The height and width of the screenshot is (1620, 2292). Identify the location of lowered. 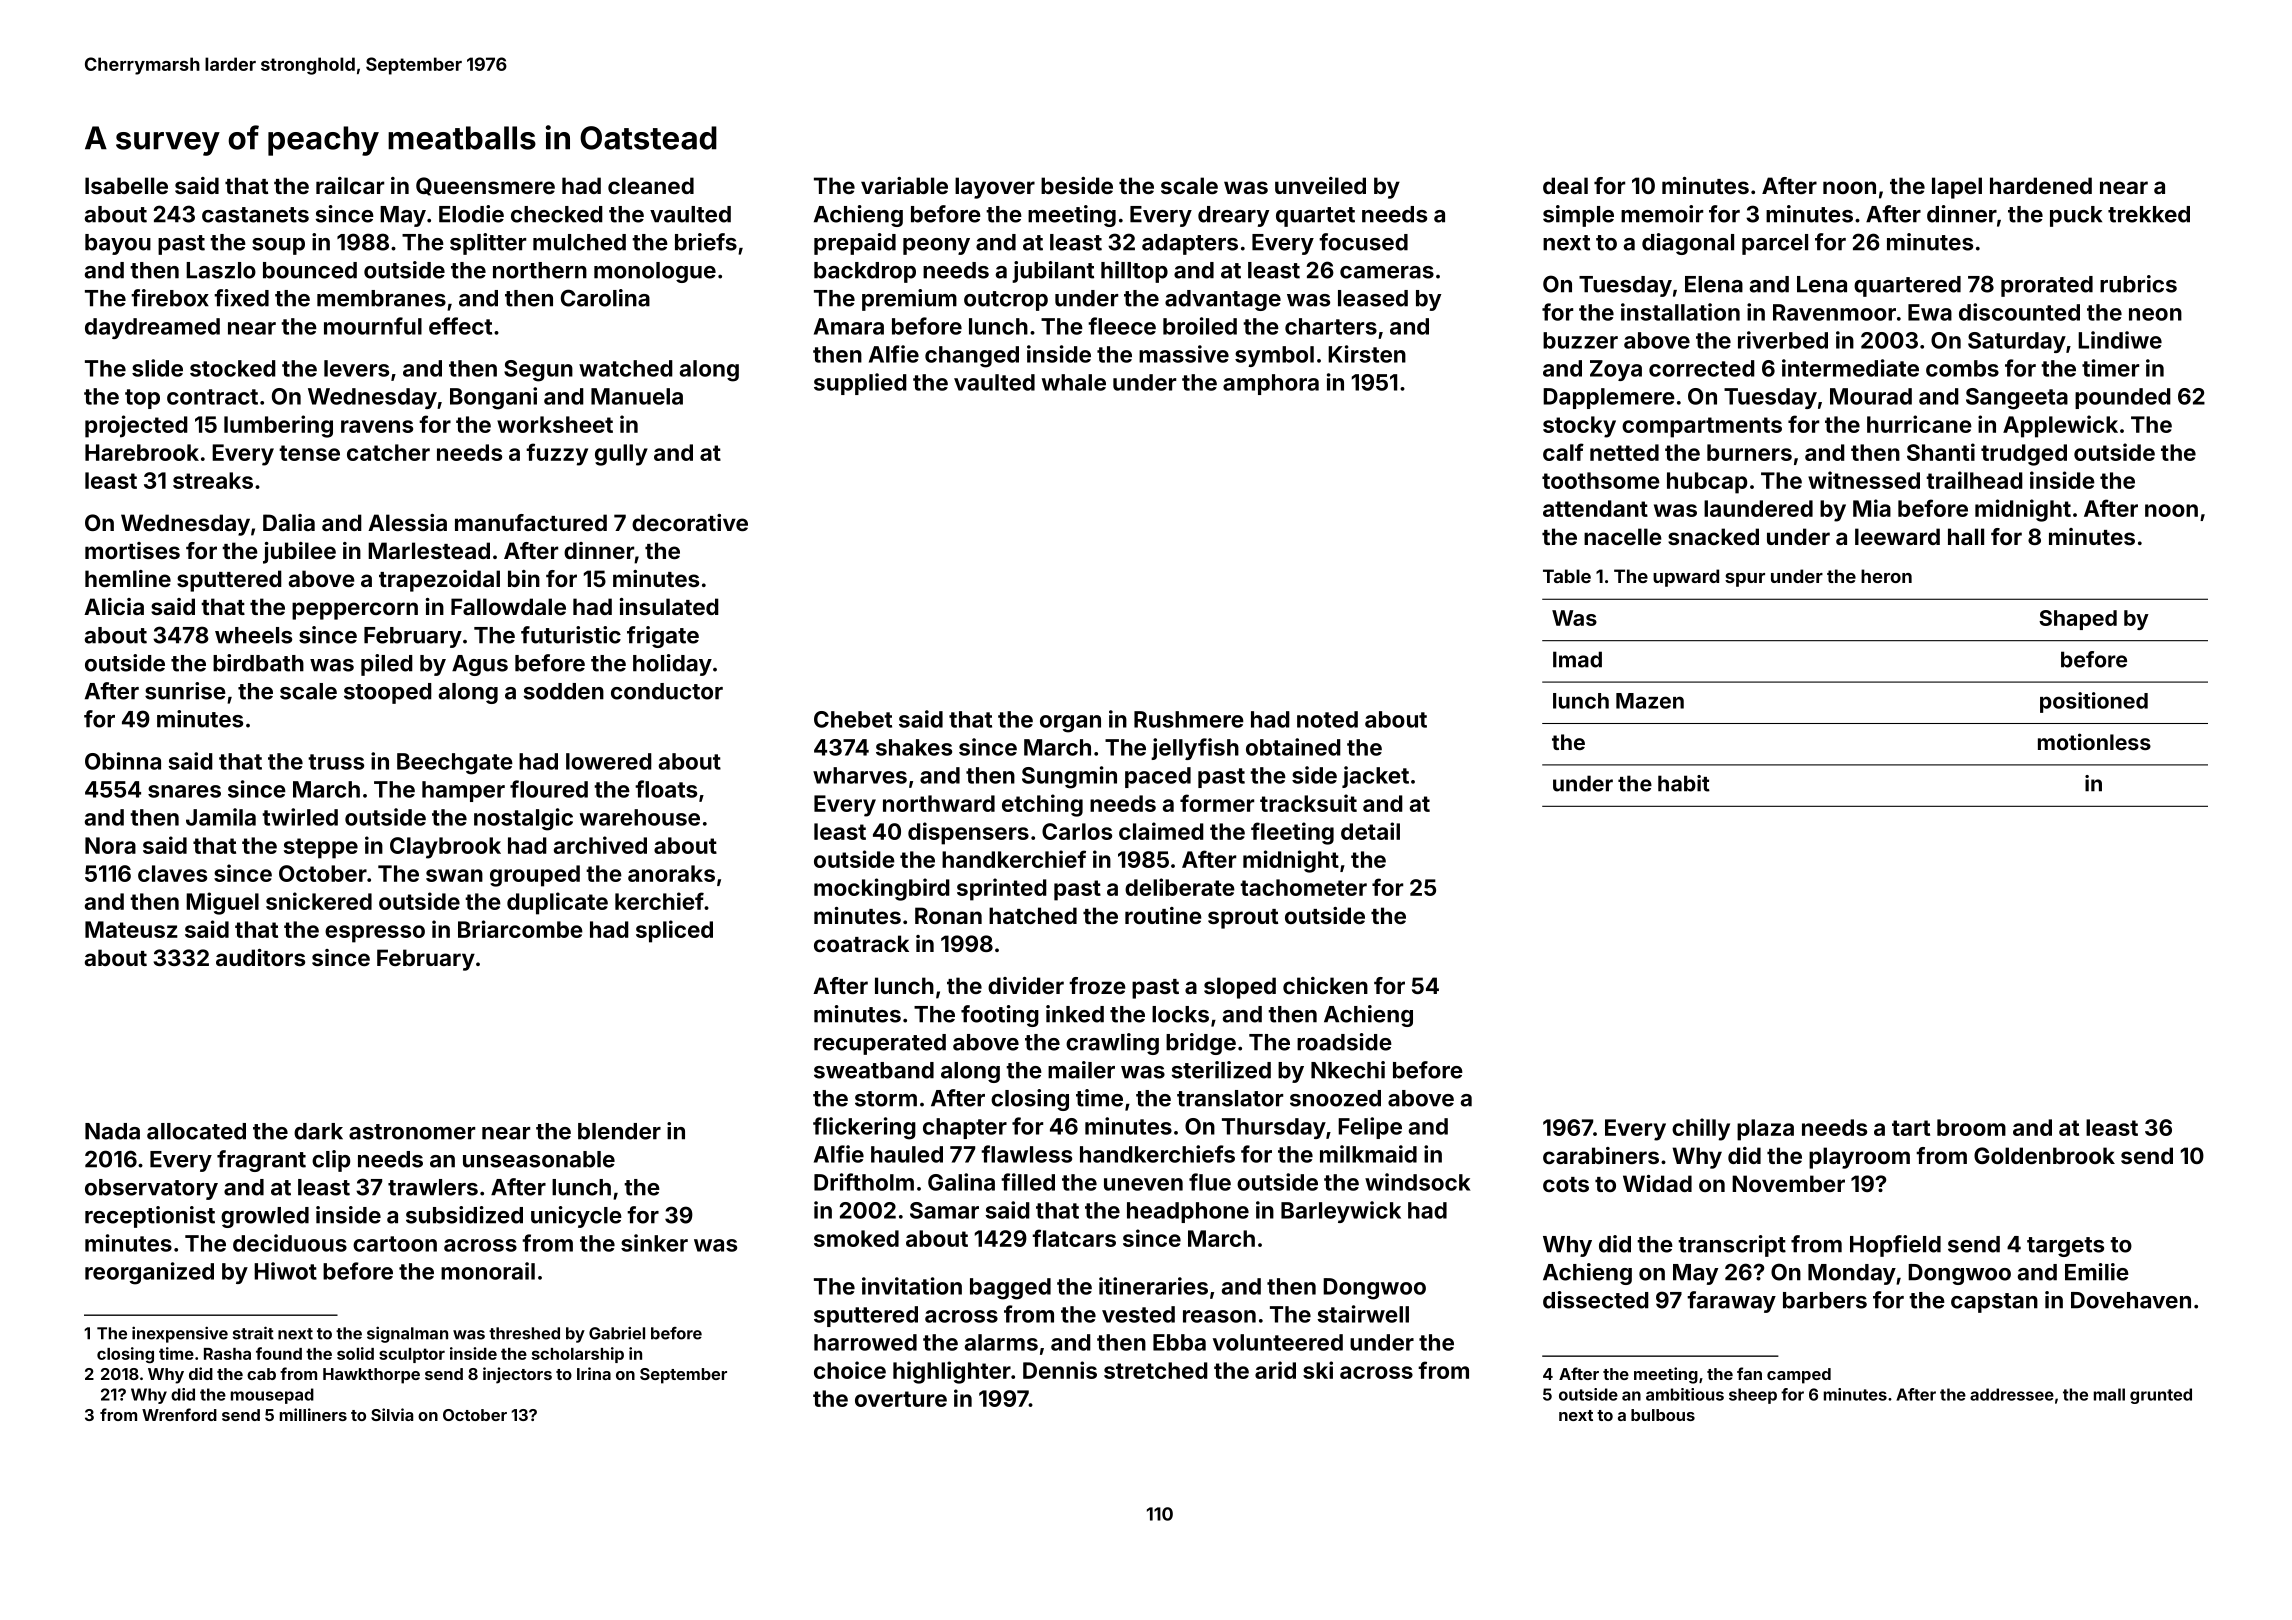
(609, 761).
